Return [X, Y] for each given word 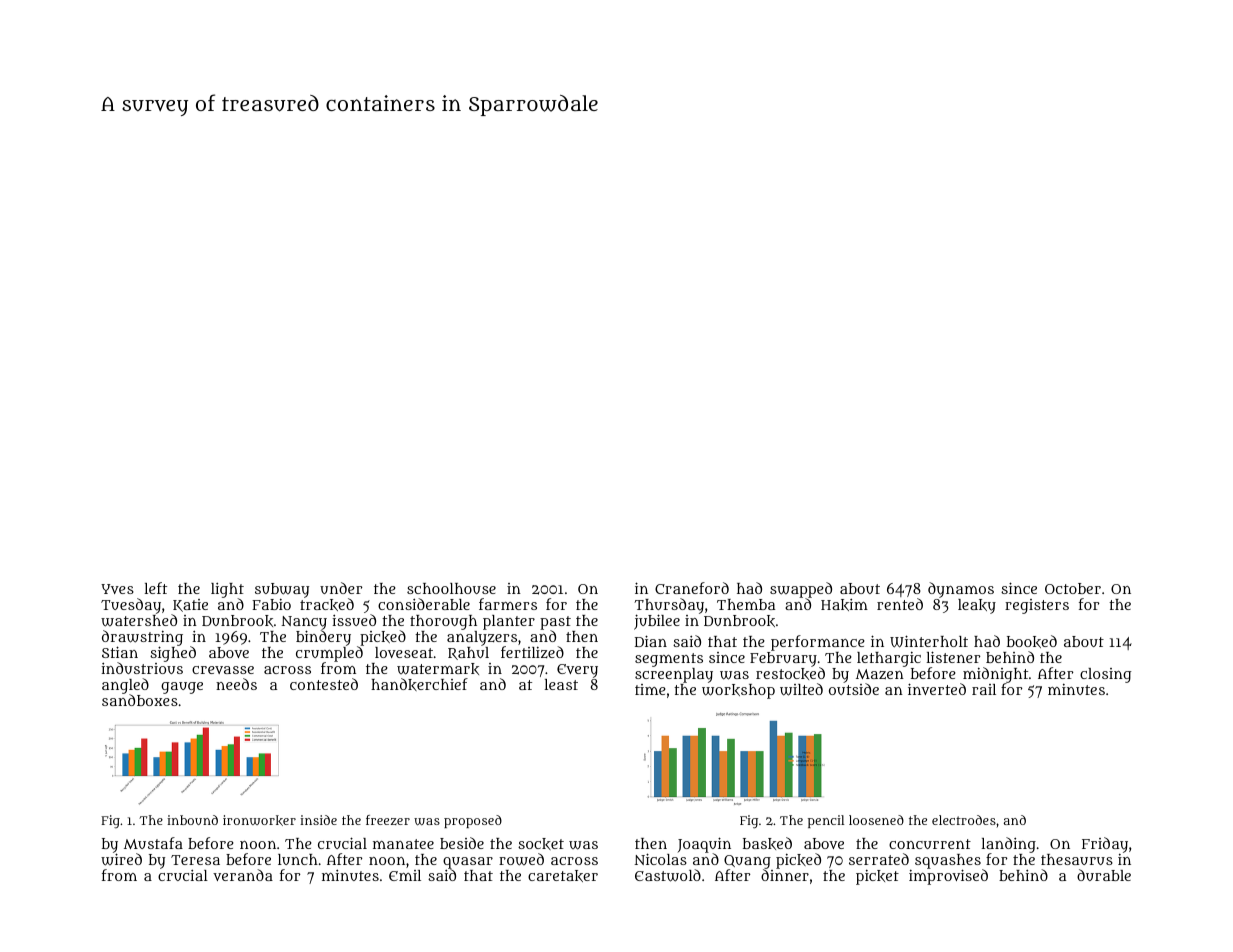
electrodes [964, 820]
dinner [785, 875]
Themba [746, 604]
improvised [948, 877]
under [341, 588]
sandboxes [140, 700]
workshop [738, 691]
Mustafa [153, 843]
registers [1037, 606]
